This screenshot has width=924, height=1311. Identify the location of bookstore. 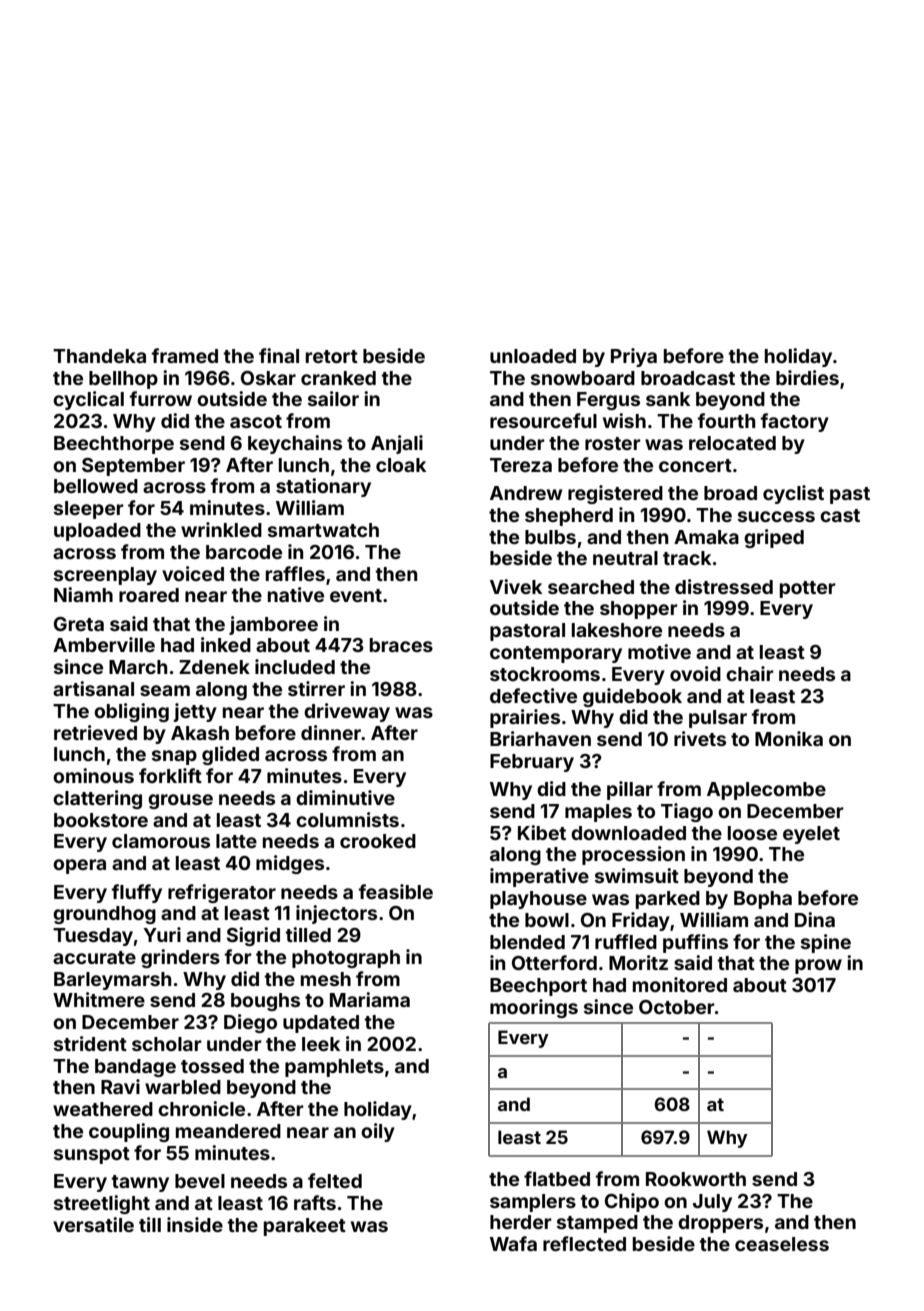
(101, 820).
